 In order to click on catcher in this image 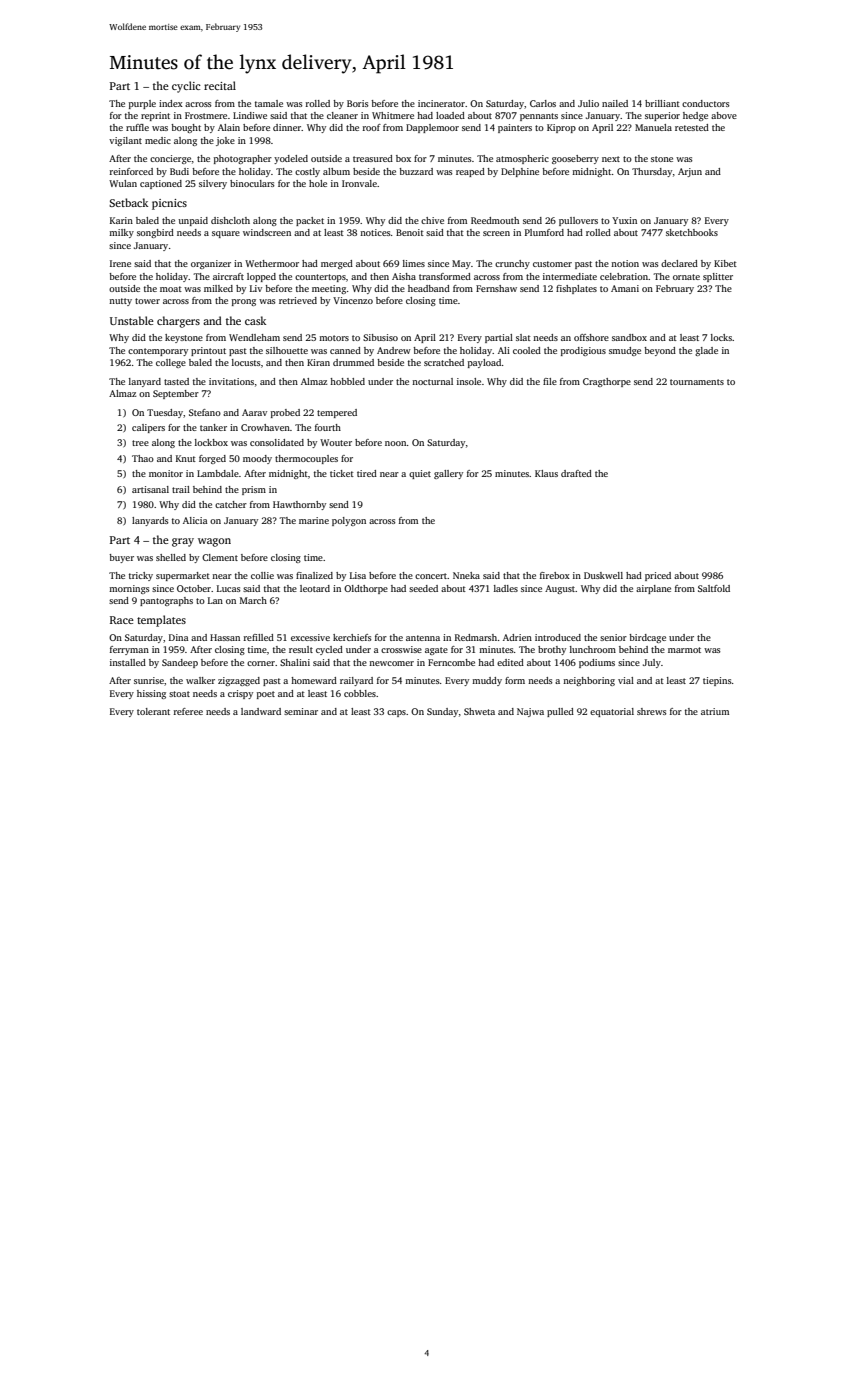, I will do `click(231, 504)`.
